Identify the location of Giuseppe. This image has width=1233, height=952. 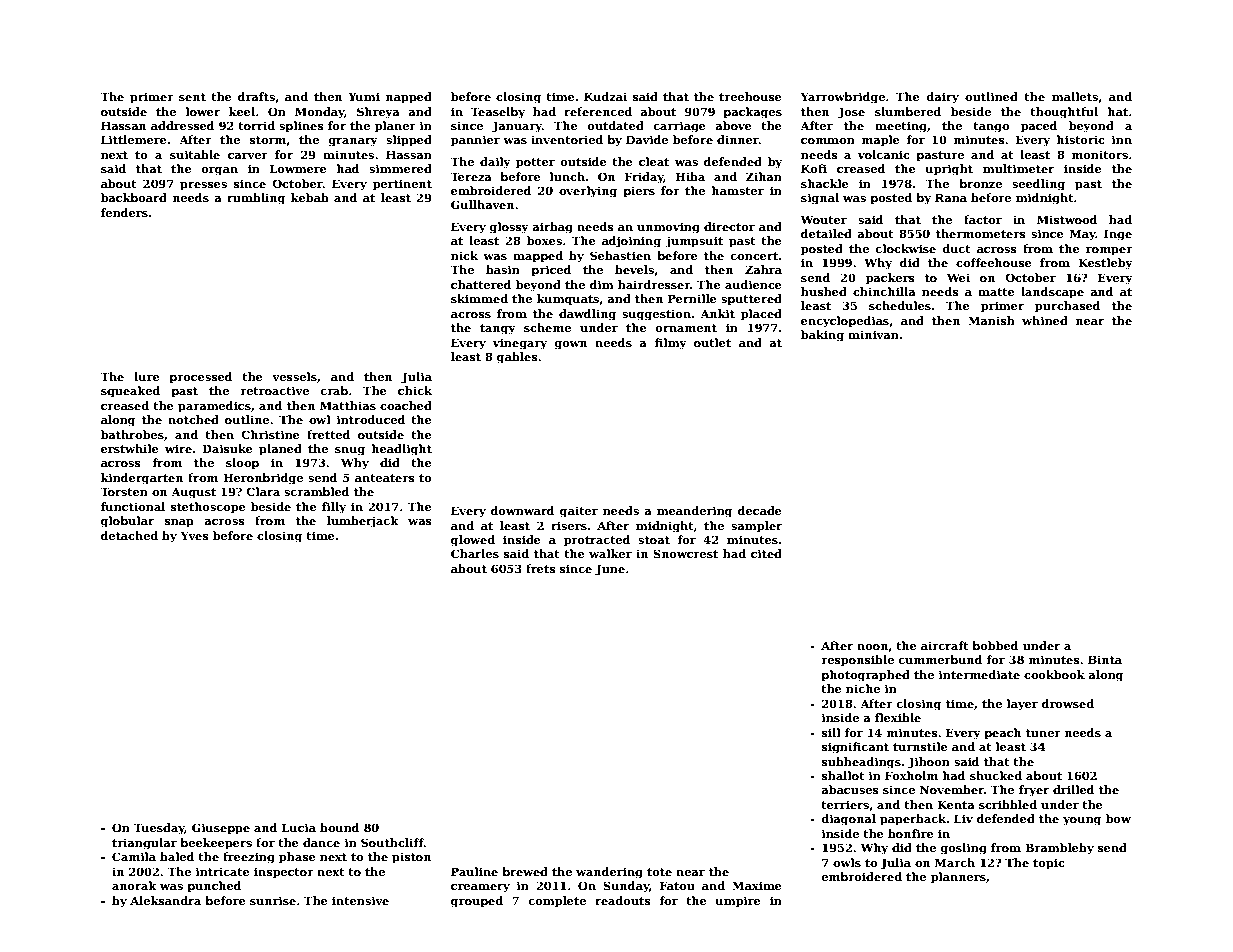
(221, 829).
